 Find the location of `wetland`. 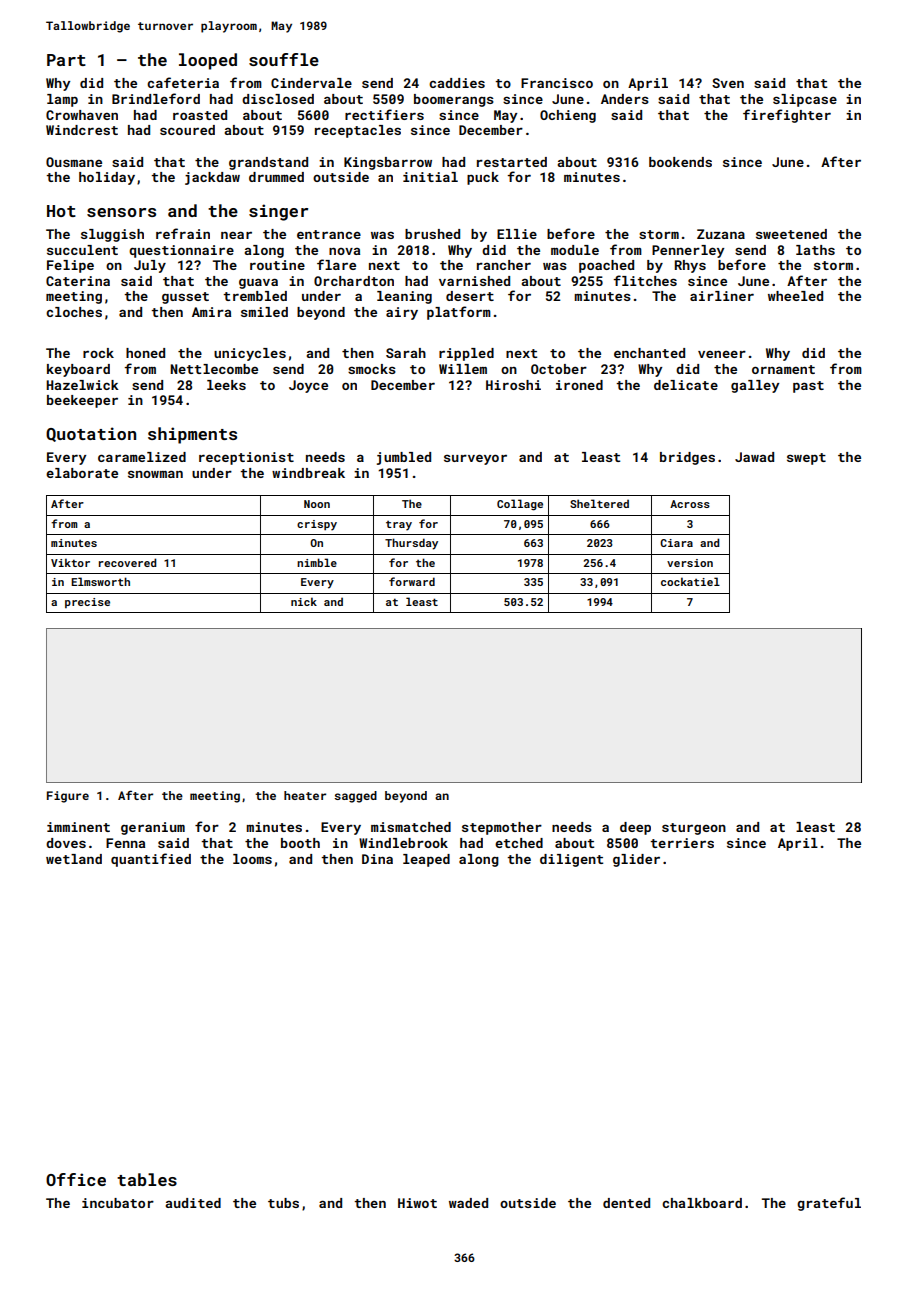

wetland is located at coordinates (74, 859).
